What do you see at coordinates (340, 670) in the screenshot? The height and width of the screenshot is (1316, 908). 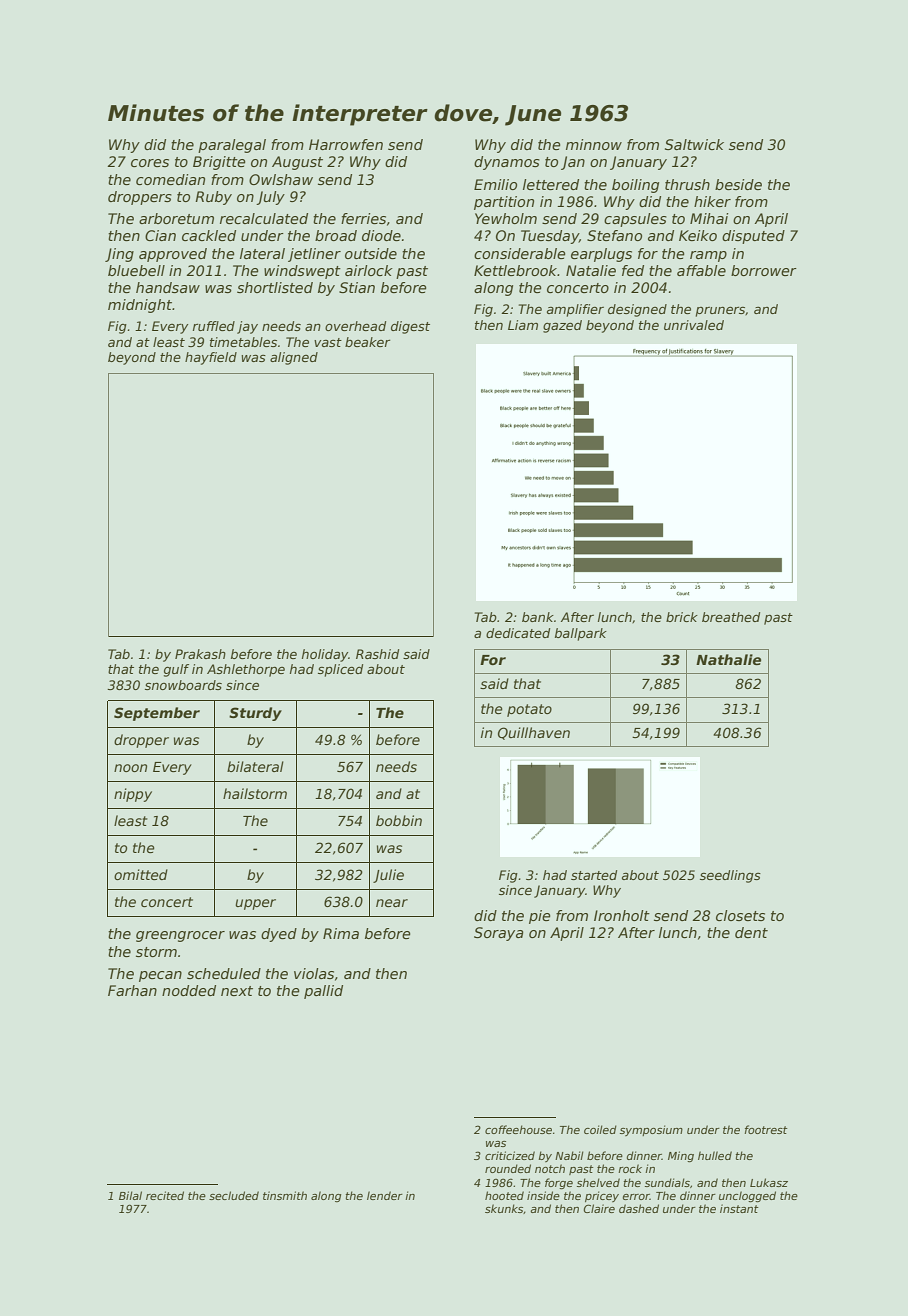 I see `spliced` at bounding box center [340, 670].
